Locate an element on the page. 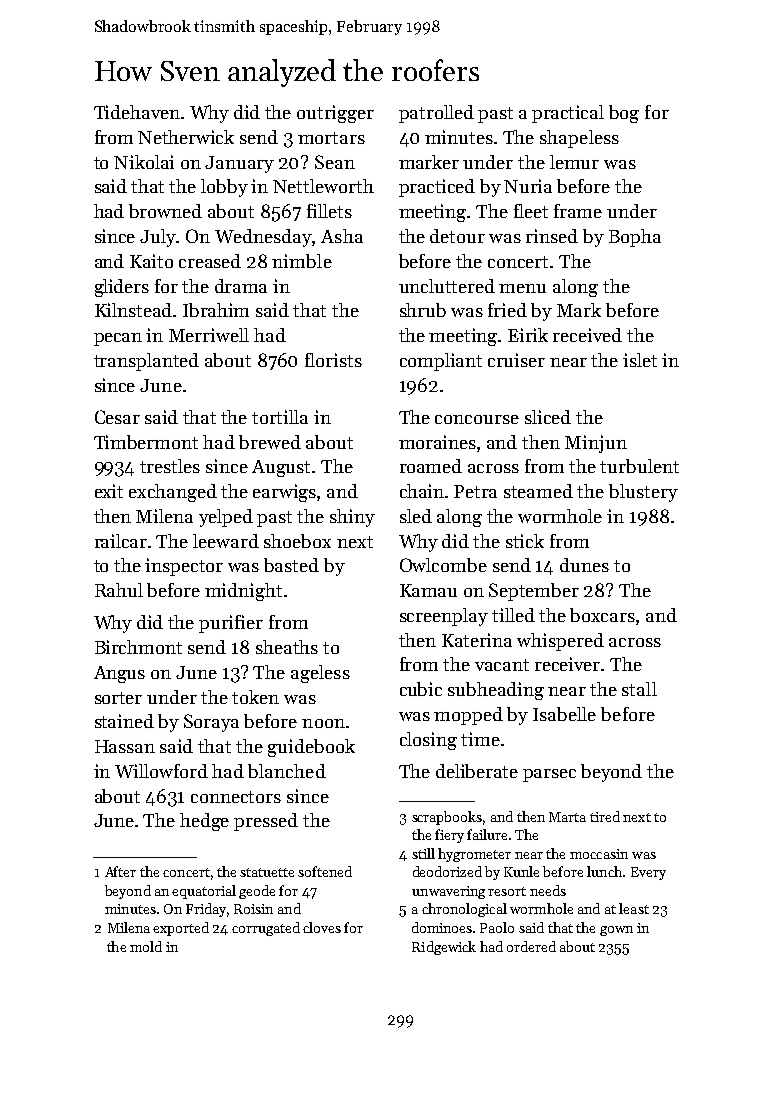  basted is located at coordinates (291, 565).
